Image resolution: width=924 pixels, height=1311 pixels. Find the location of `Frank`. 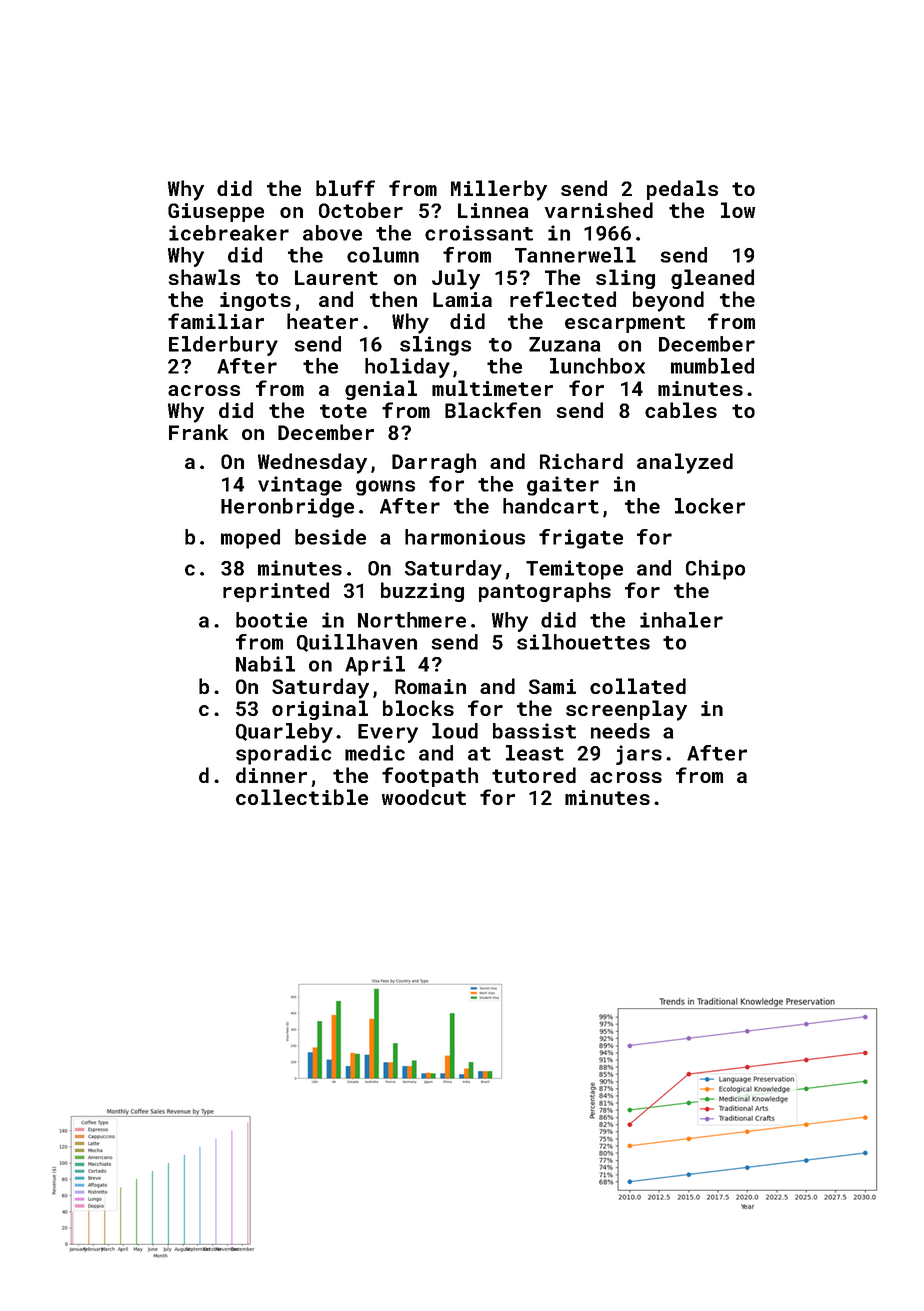

Frank is located at coordinates (198, 432).
